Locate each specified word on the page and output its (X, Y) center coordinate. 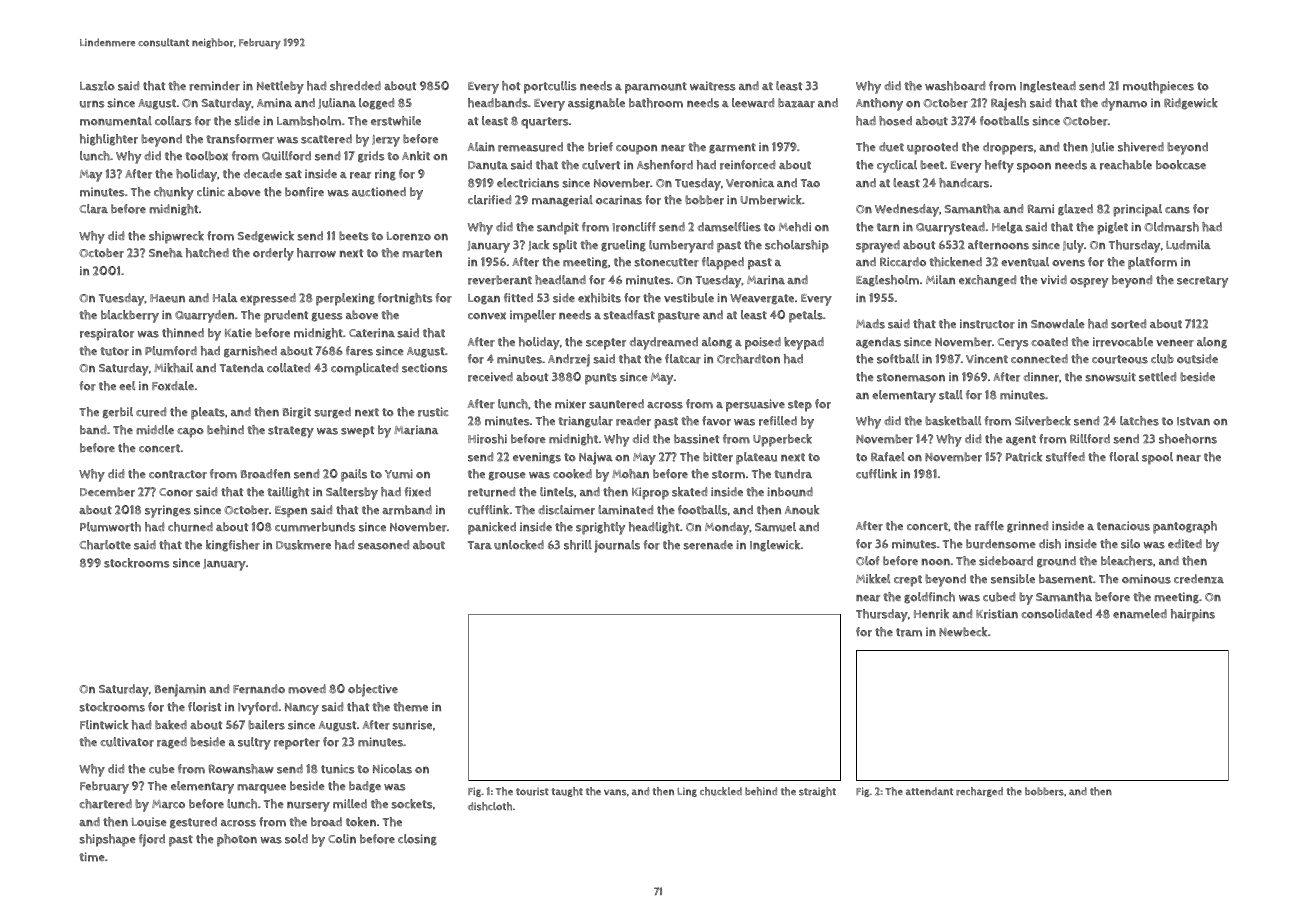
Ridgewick (1191, 104)
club (1162, 359)
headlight (654, 528)
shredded (355, 86)
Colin (342, 839)
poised (763, 343)
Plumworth (110, 527)
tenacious (1123, 526)
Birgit (297, 413)
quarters (545, 123)
